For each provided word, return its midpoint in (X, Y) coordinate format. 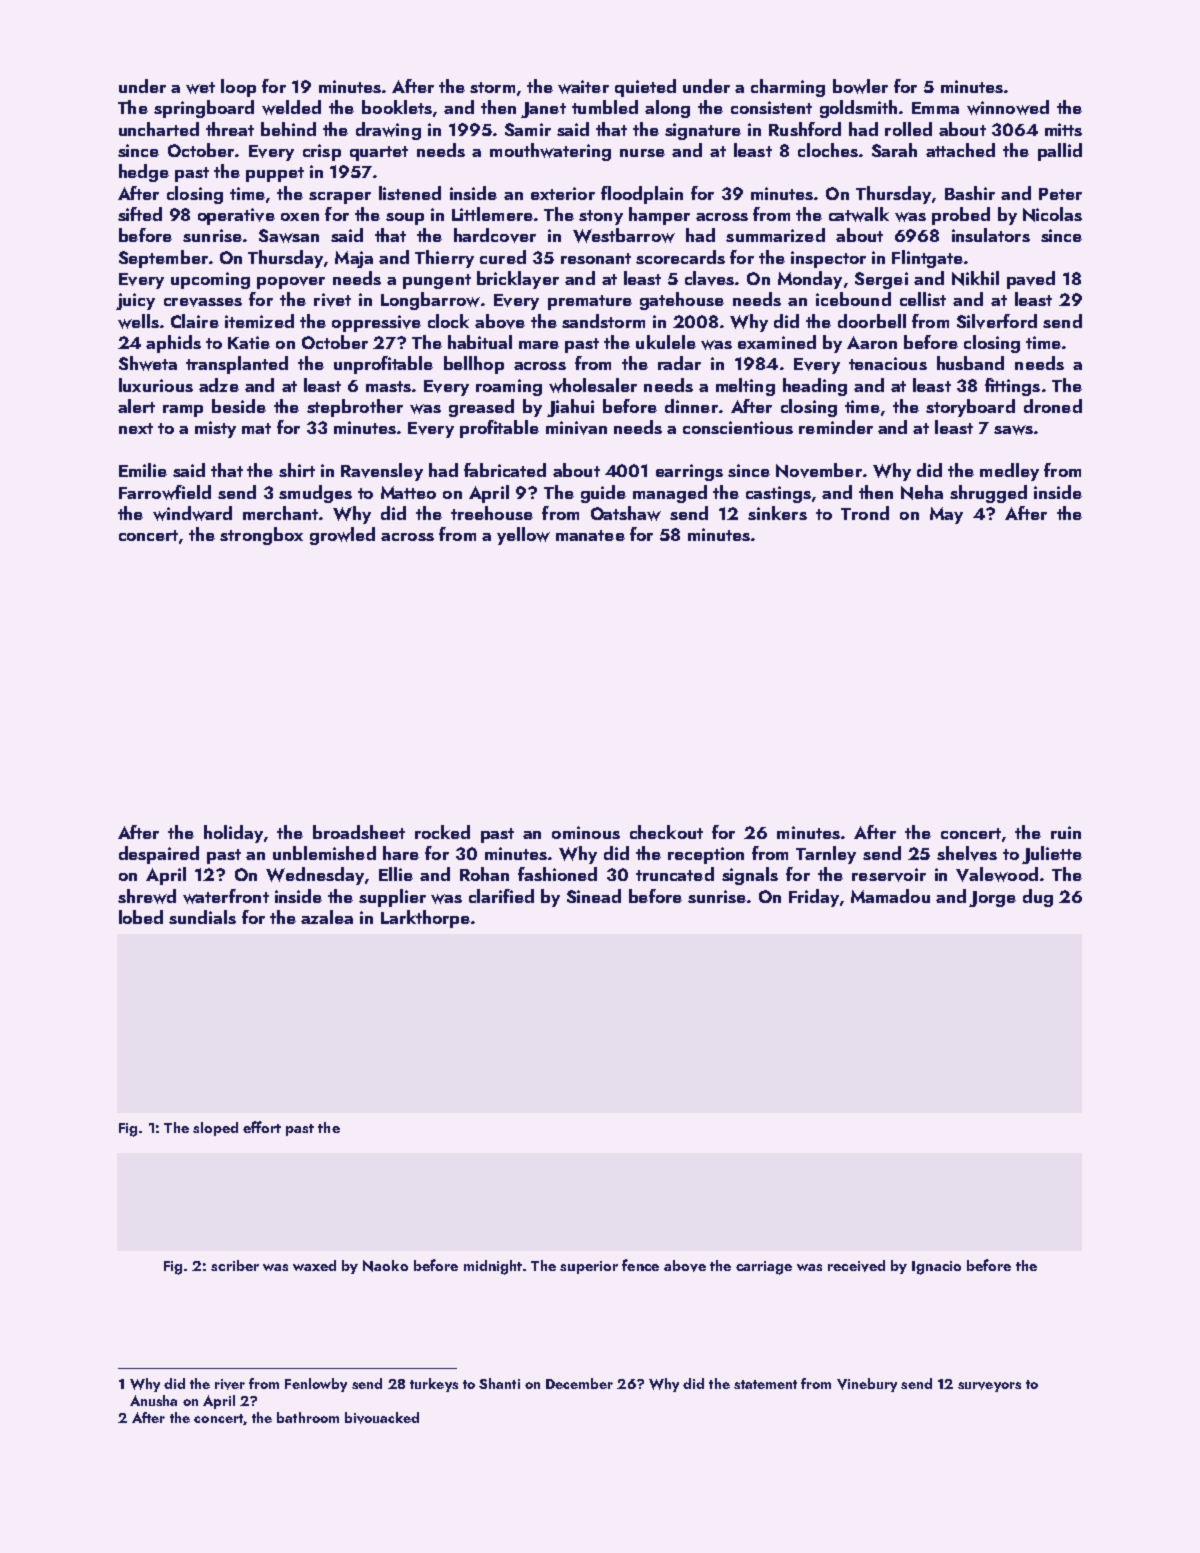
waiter (583, 87)
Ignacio (936, 1268)
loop (238, 88)
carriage (764, 1268)
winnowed (1008, 107)
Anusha (153, 1400)
